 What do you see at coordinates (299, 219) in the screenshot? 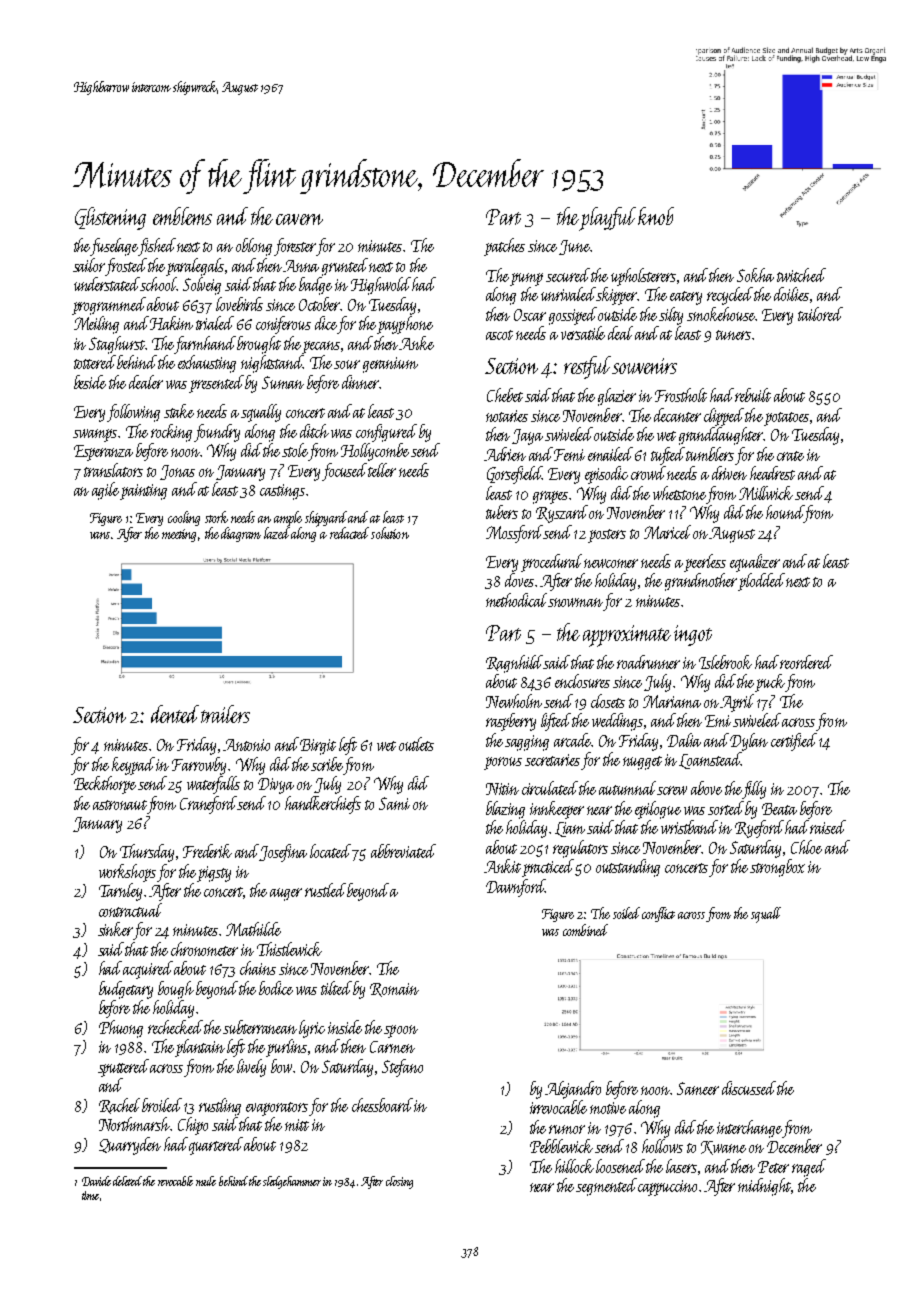
I see `cavern` at bounding box center [299, 219].
